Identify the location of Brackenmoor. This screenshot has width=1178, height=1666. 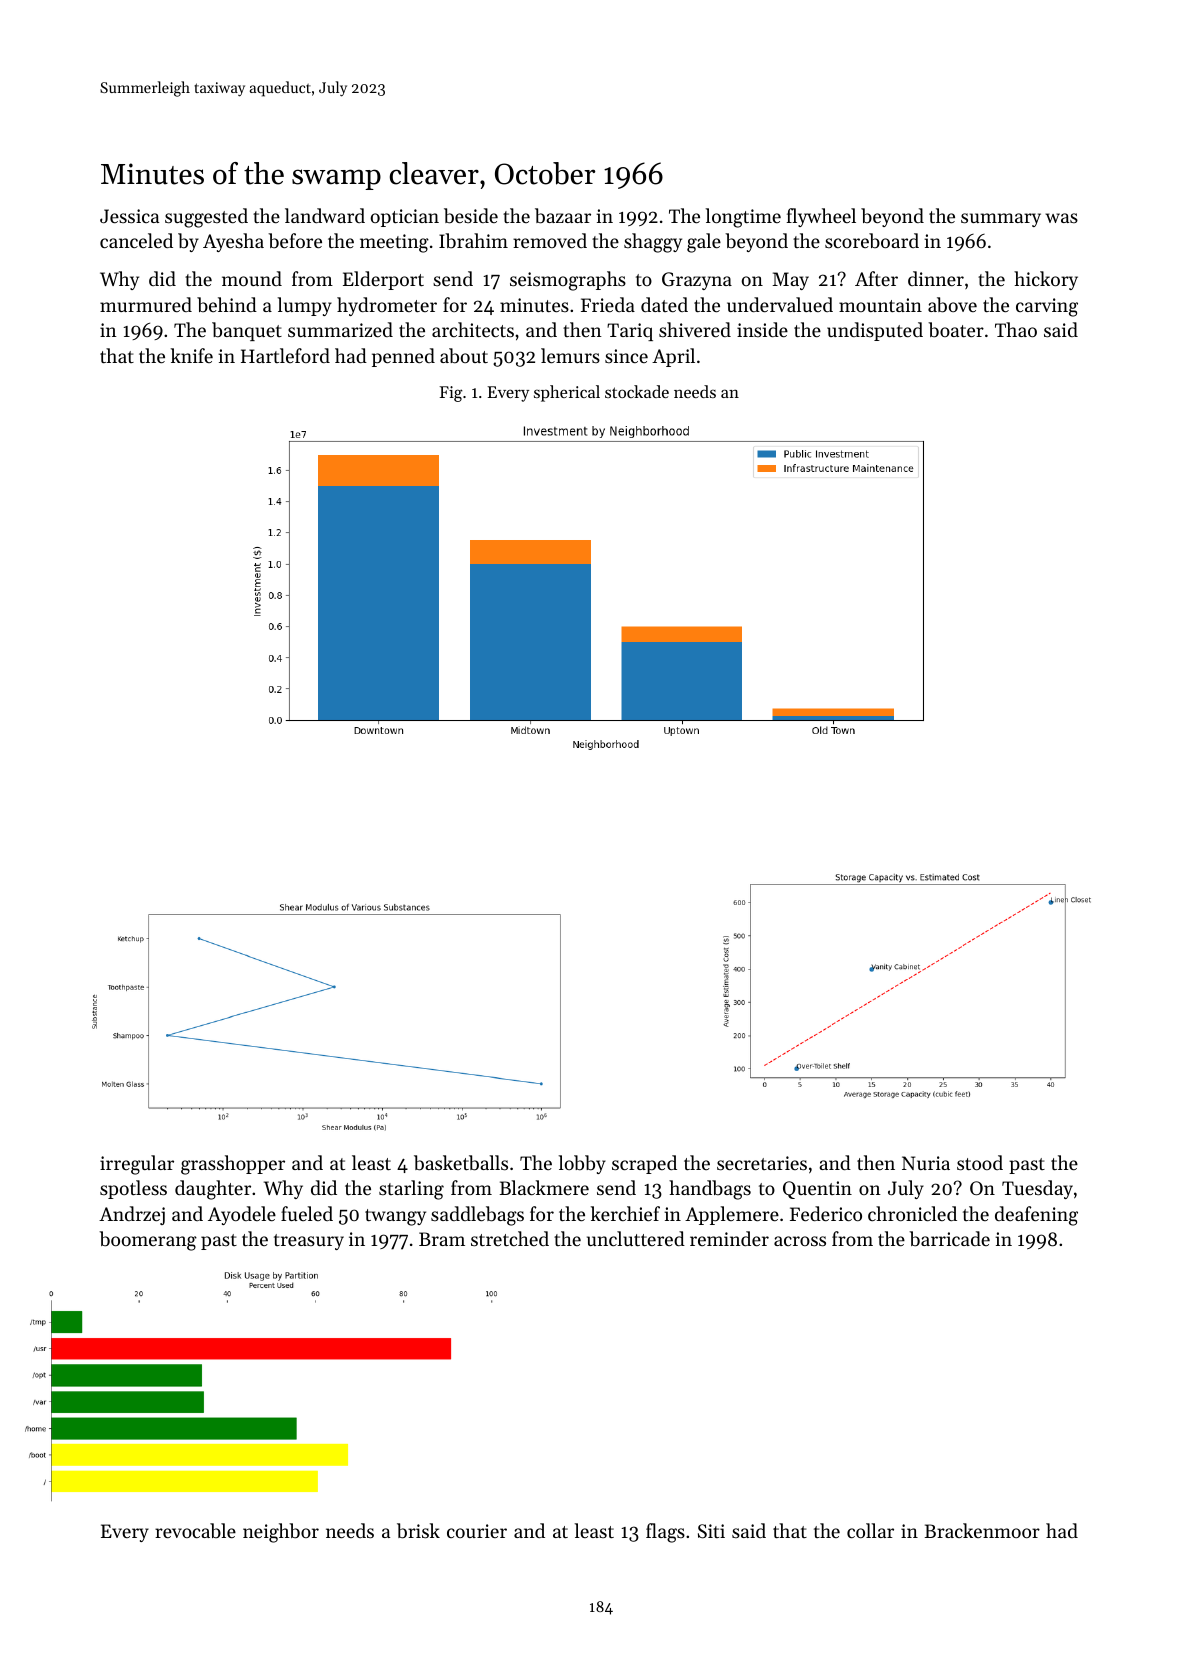
(982, 1530).
